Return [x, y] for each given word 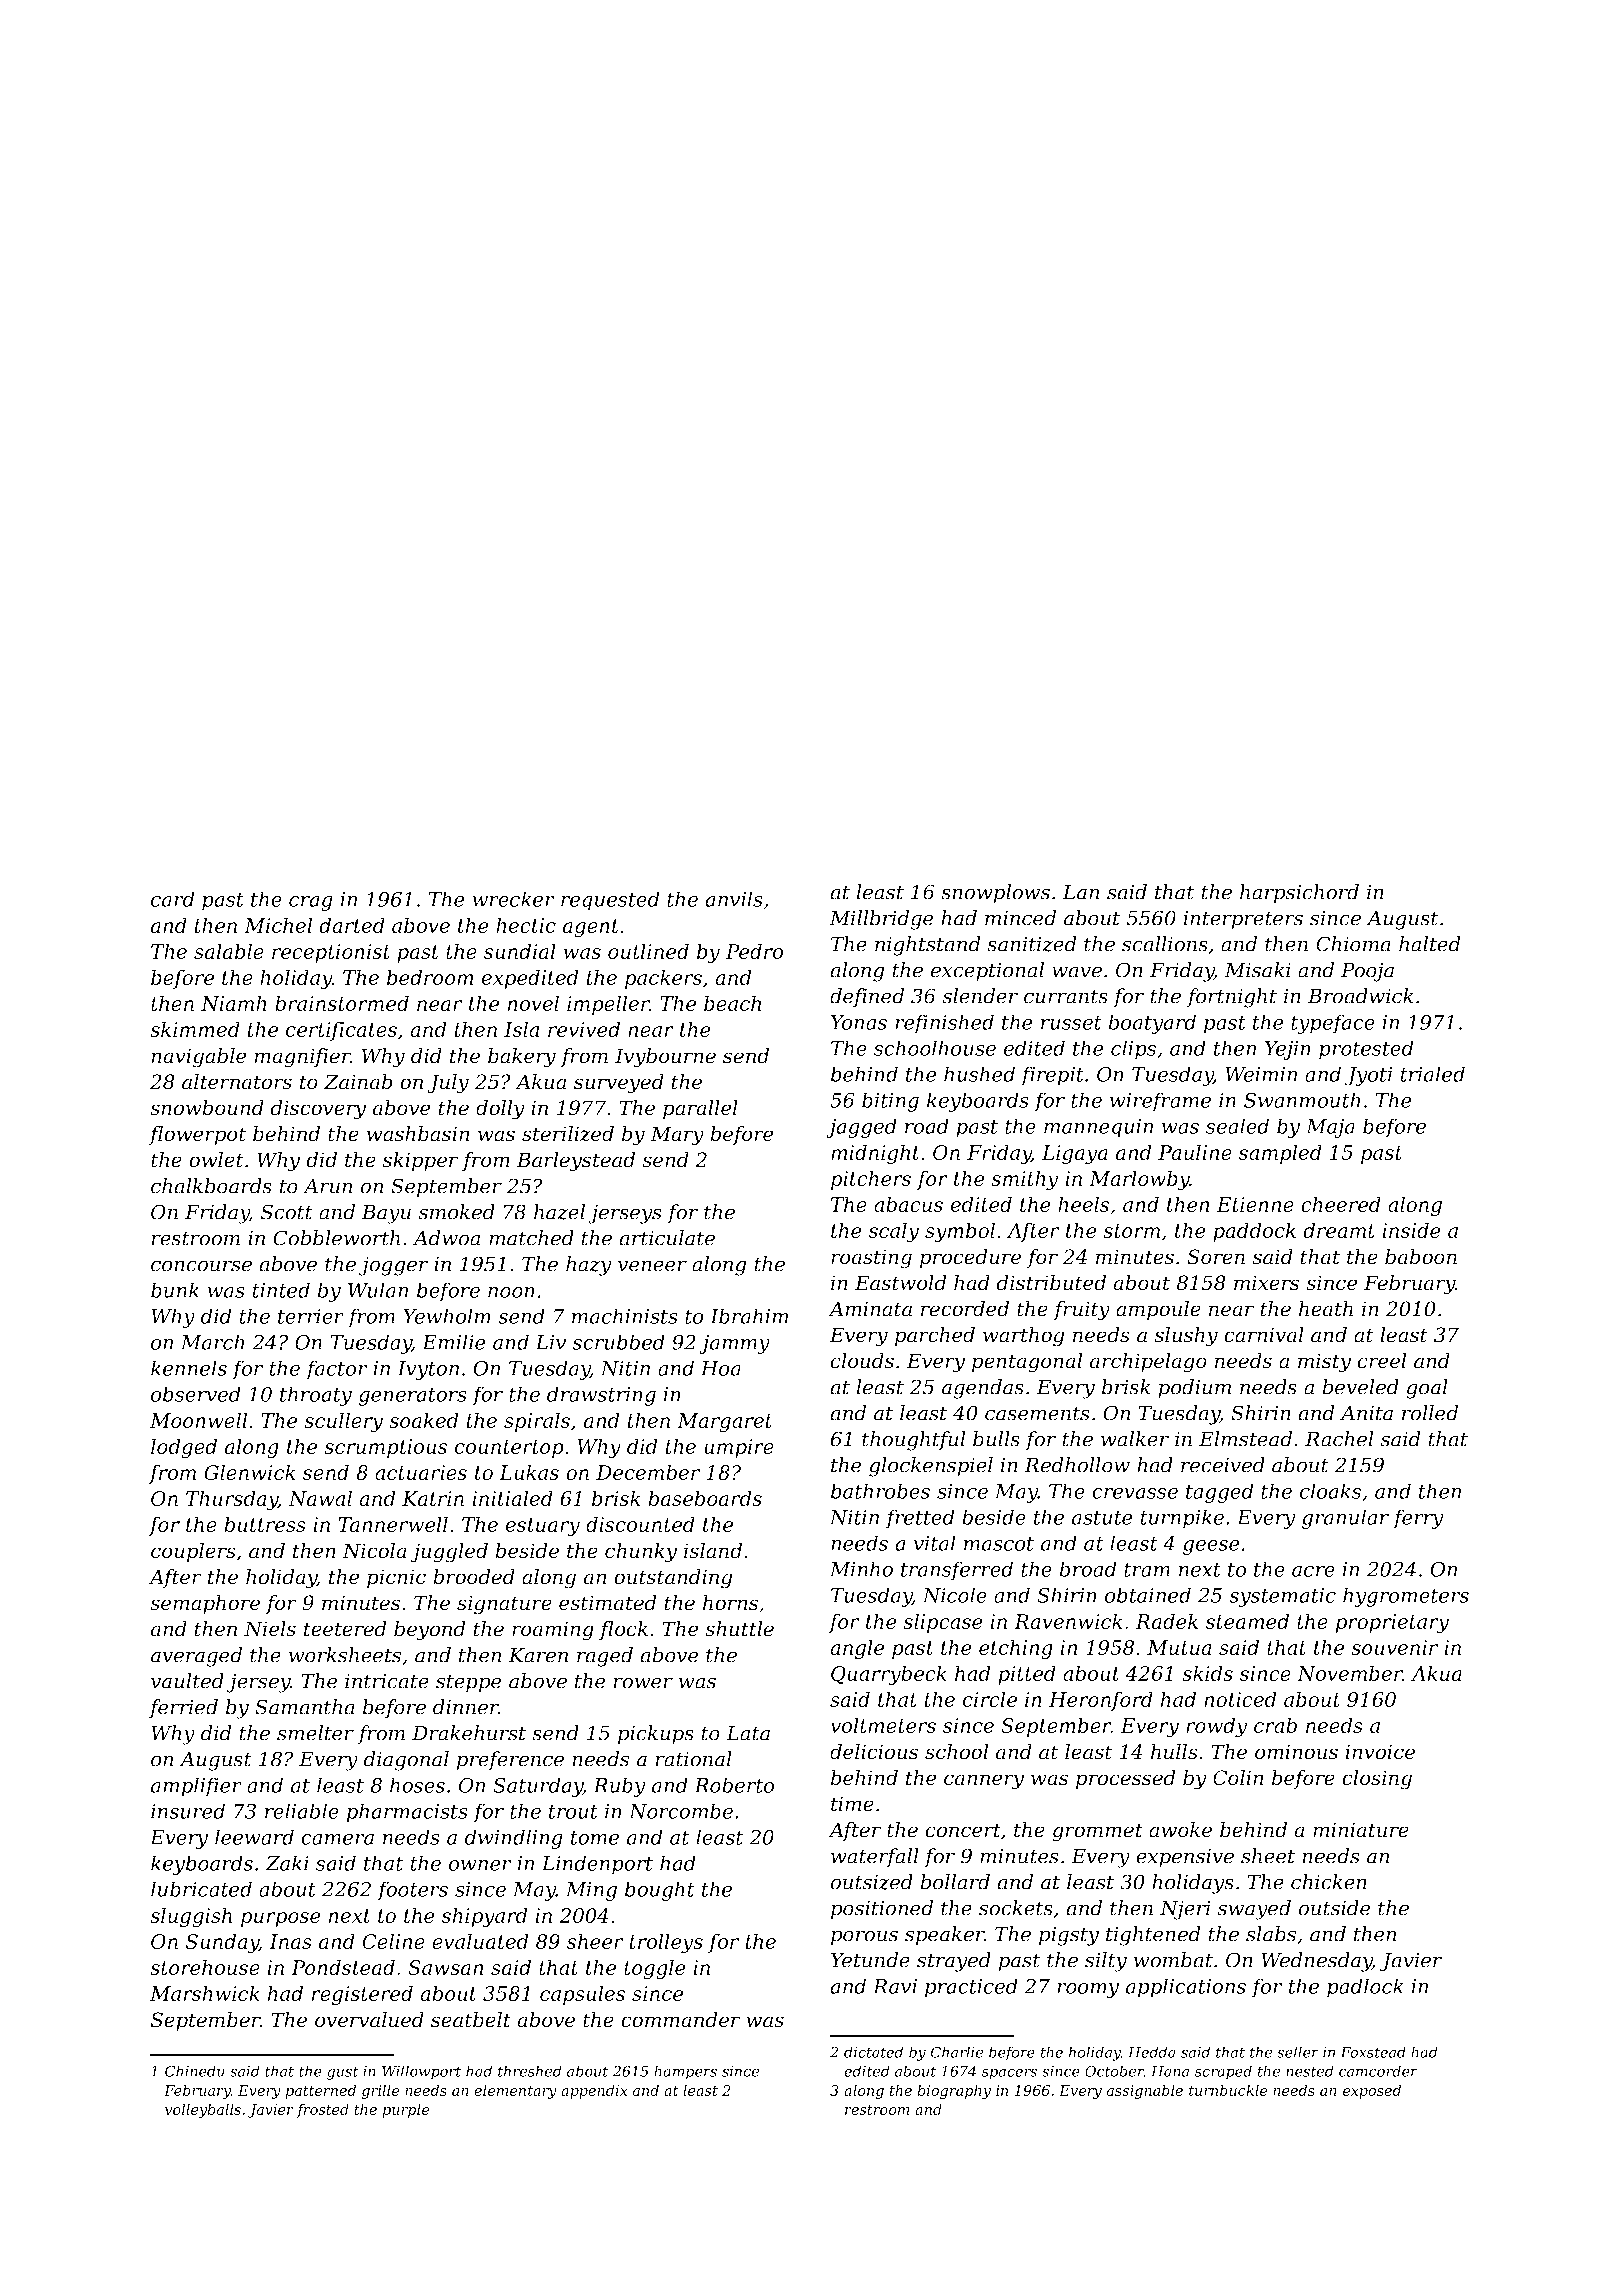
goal [1427, 1389]
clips [1133, 1050]
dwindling [514, 1839]
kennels [189, 1368]
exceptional [987, 972]
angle [857, 1649]
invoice [1380, 1752]
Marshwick [205, 1993]
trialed [1432, 1074]
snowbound [207, 1108]
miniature [1361, 1830]
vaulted [187, 1681]
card [172, 899]
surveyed [619, 1084]
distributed [1051, 1283]
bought [660, 1891]
